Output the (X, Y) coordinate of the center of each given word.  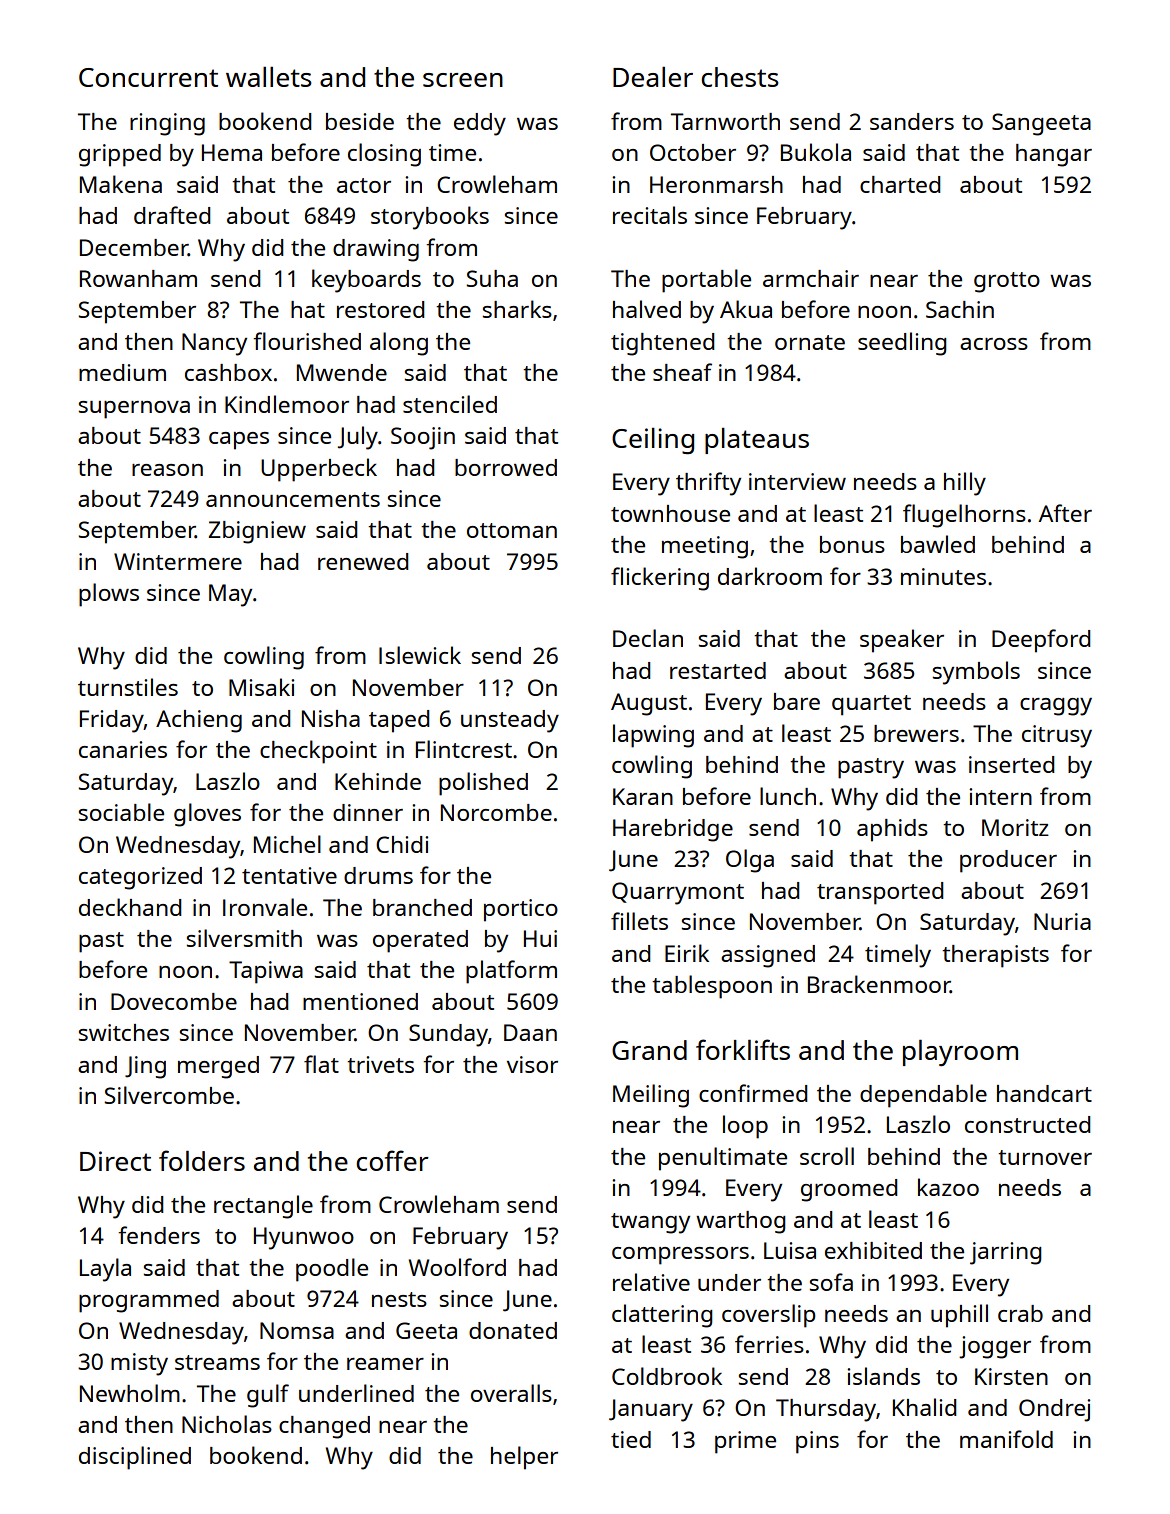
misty (139, 1364)
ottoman (512, 530)
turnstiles (128, 687)
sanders (912, 121)
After (1065, 513)
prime (745, 1442)
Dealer (653, 77)
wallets (269, 77)
